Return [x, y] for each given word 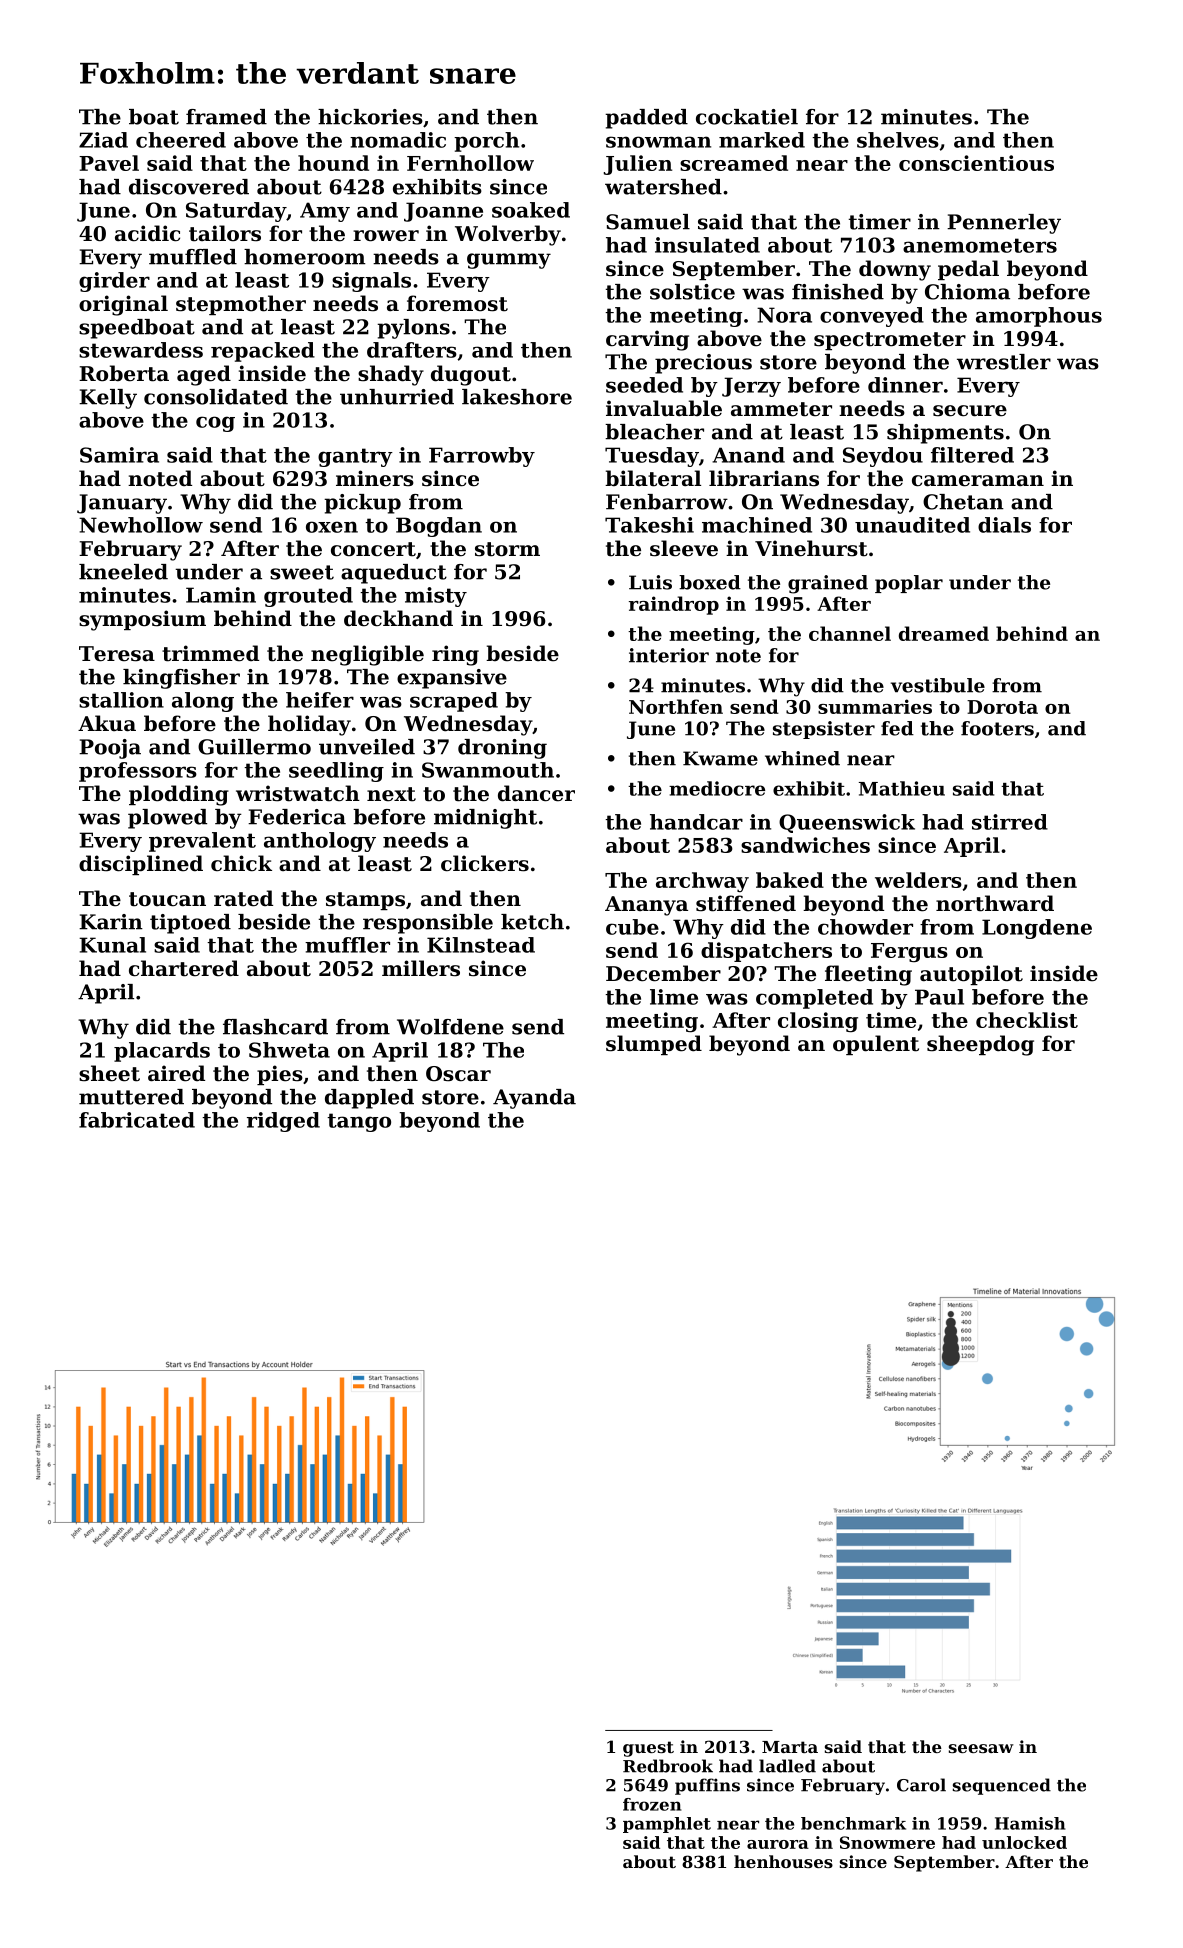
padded [646, 119]
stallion [121, 700]
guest [648, 1749]
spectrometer [890, 341]
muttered [131, 1097]
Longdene [1037, 929]
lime [674, 997]
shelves [898, 140]
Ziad [103, 140]
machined [757, 525]
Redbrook [668, 1766]
